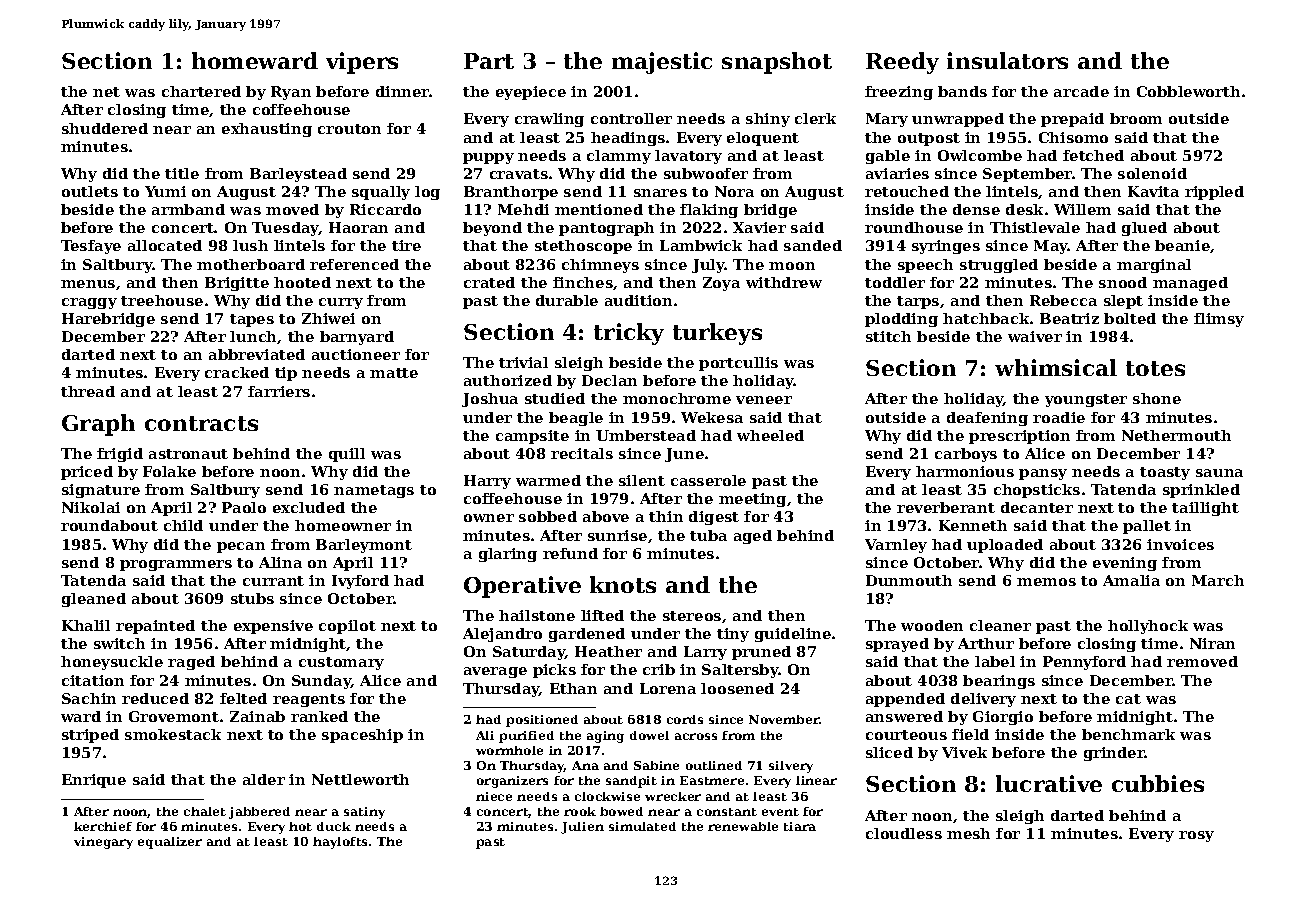  Describe the element at coordinates (103, 843) in the screenshot. I see `vinegary` at that location.
